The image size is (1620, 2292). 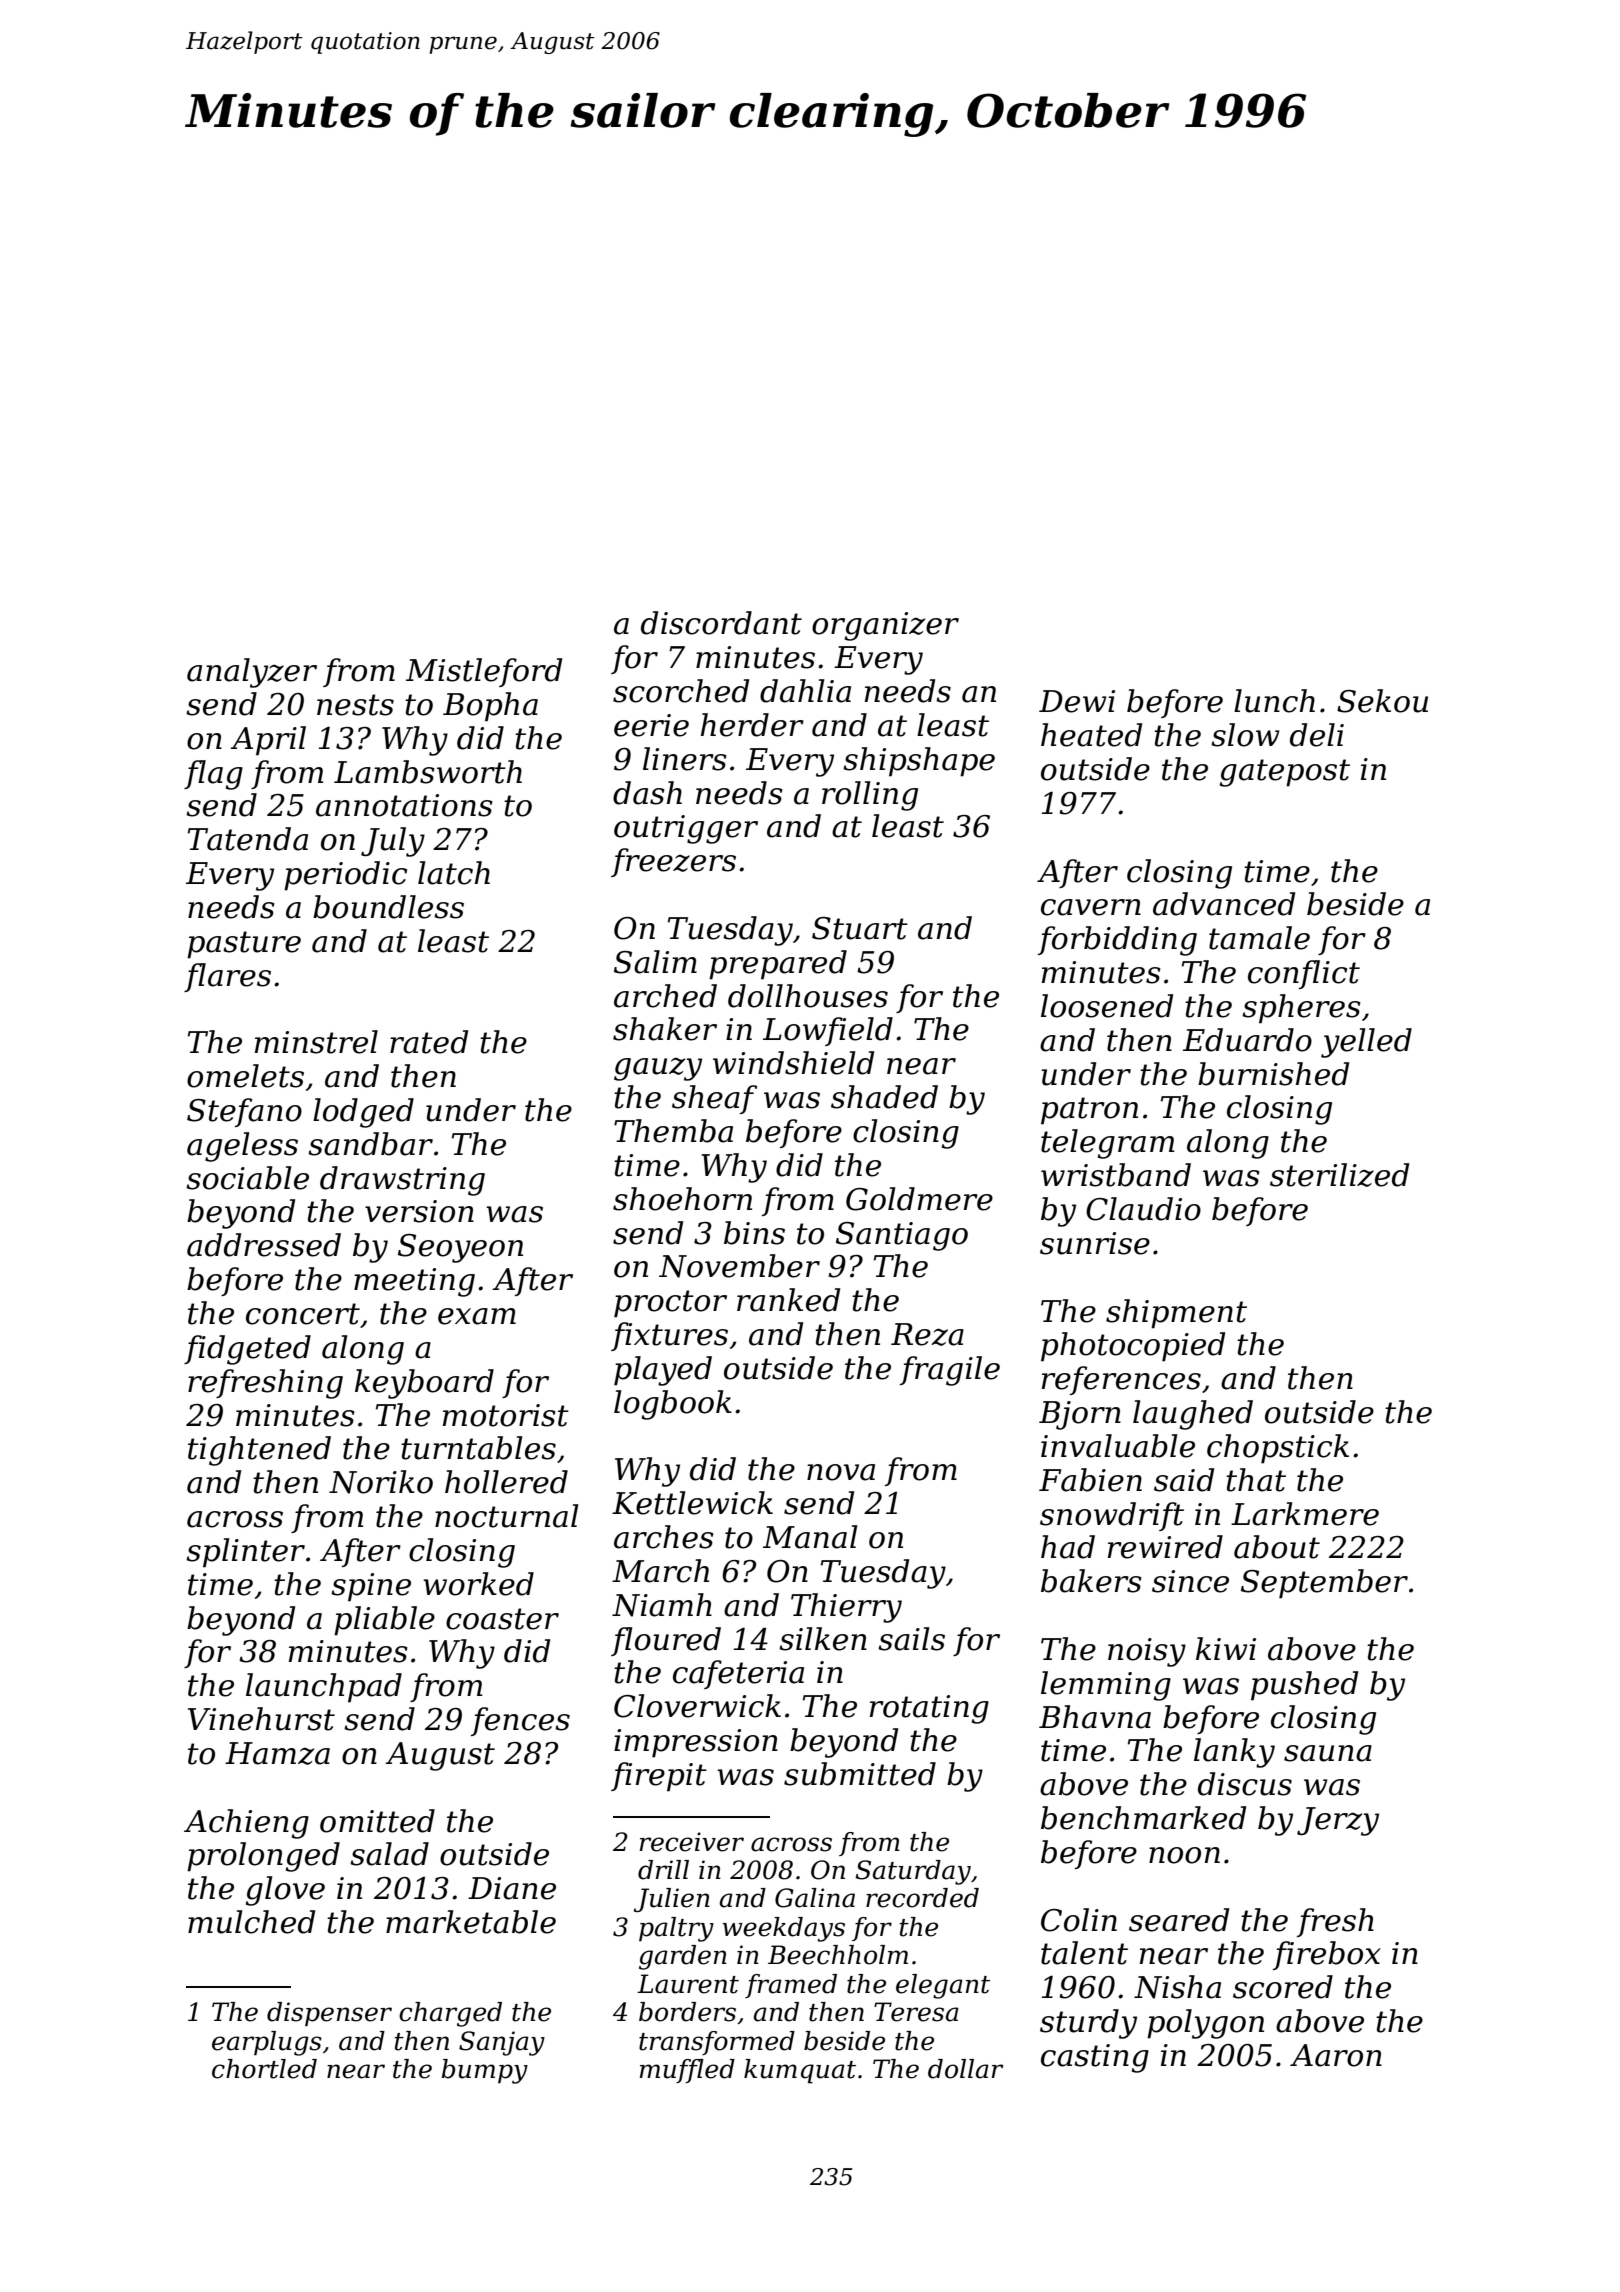 What do you see at coordinates (246, 1824) in the document?
I see `Achieng` at bounding box center [246, 1824].
